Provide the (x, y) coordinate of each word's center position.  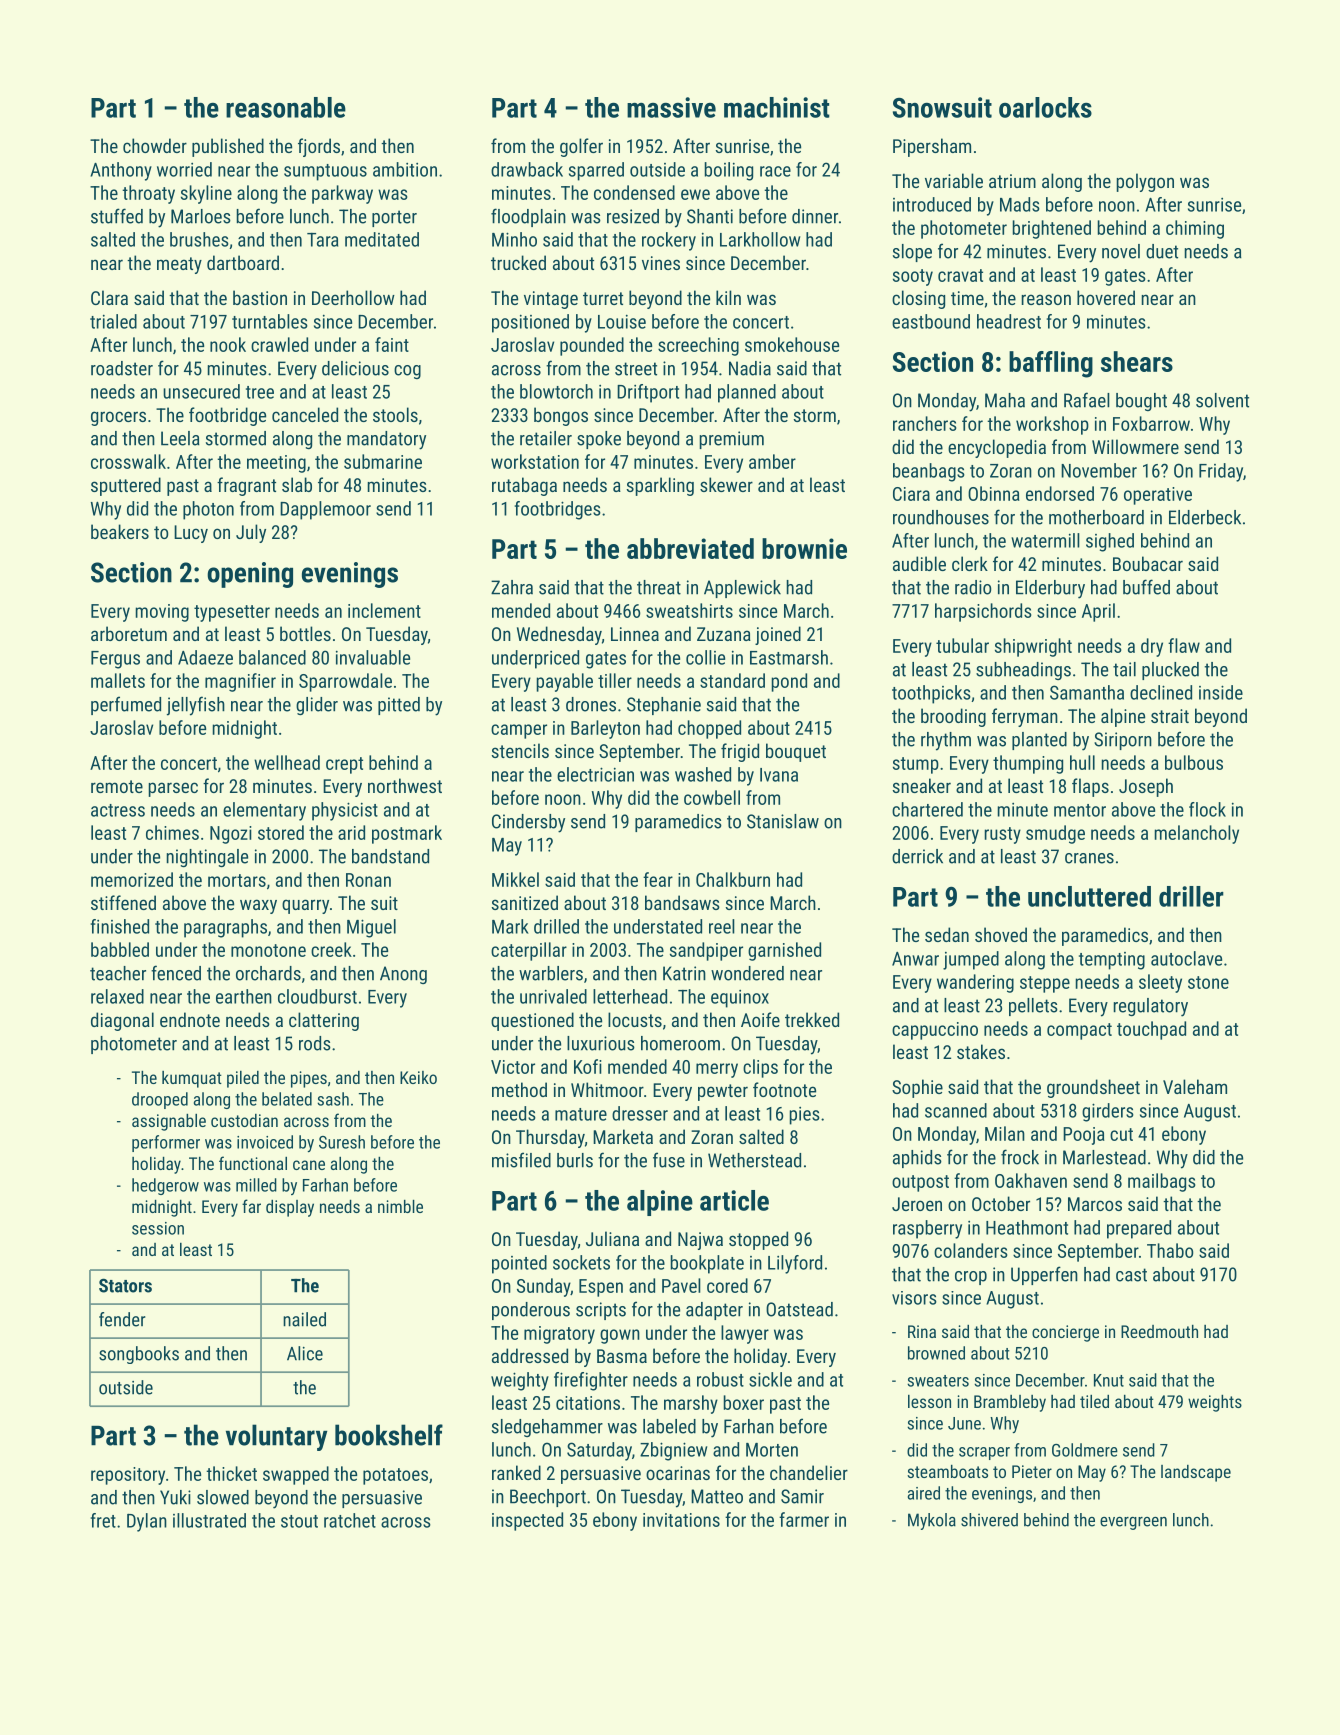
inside (1221, 692)
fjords (319, 147)
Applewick (742, 589)
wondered (747, 973)
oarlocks (1045, 107)
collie (705, 657)
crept (344, 765)
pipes (309, 1079)
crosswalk (128, 461)
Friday (1221, 472)
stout (299, 1521)
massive (671, 107)
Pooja (1084, 1136)
